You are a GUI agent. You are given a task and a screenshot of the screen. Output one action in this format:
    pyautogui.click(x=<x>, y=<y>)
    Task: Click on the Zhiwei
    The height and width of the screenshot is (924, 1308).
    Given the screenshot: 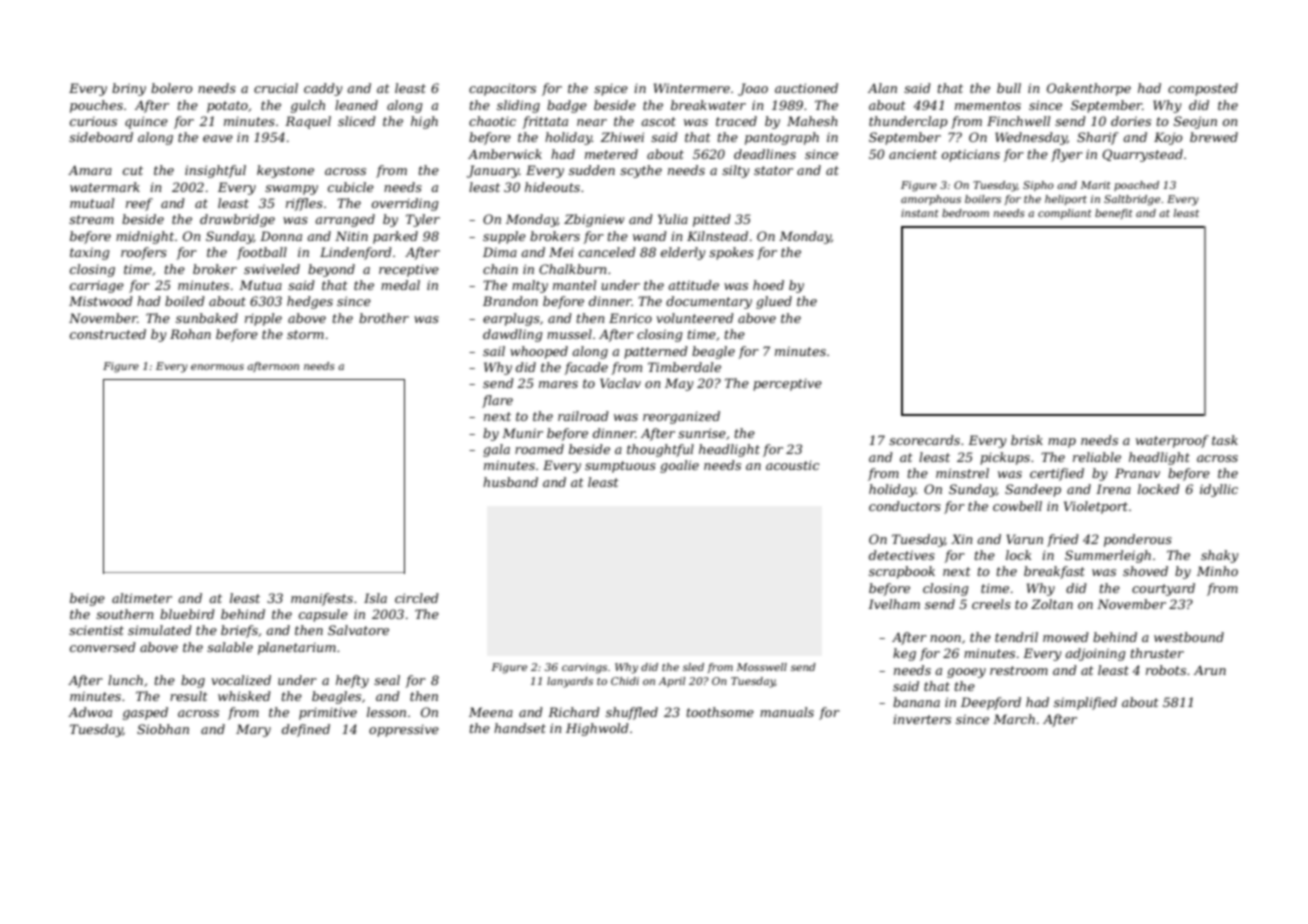 What is the action you would take?
    pyautogui.click(x=622, y=137)
